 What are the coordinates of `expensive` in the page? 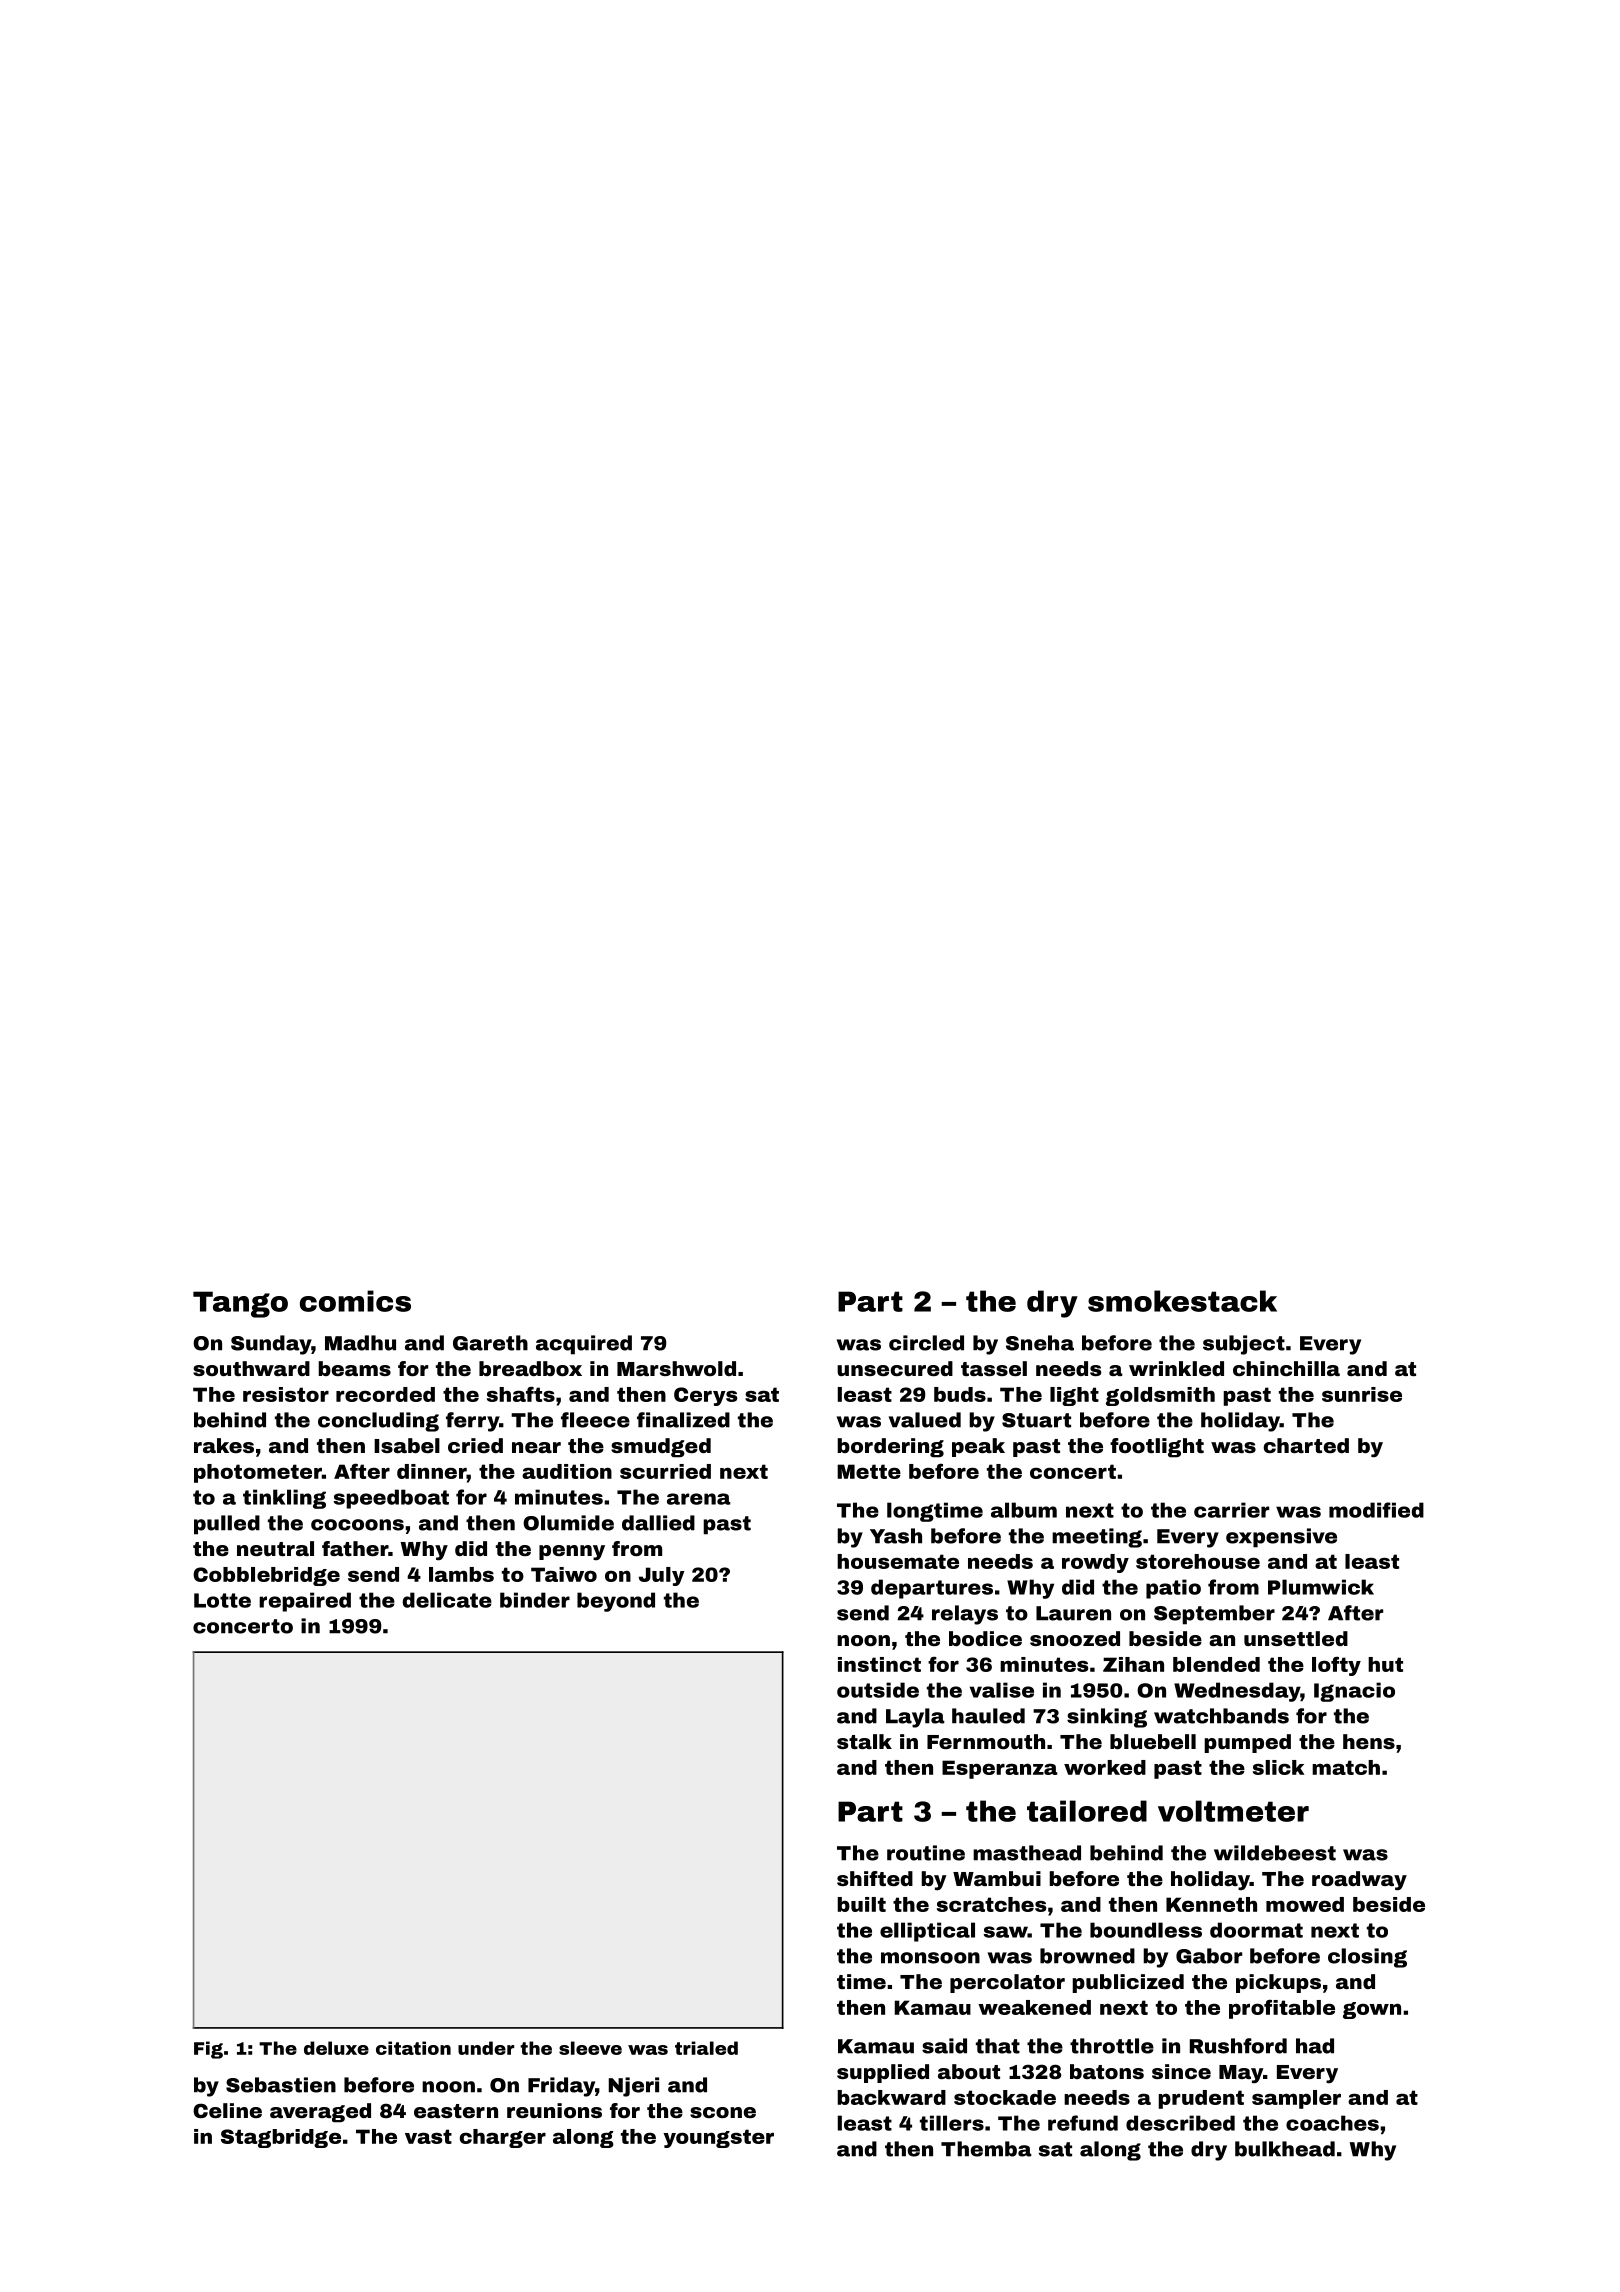 It's located at (1281, 1538).
